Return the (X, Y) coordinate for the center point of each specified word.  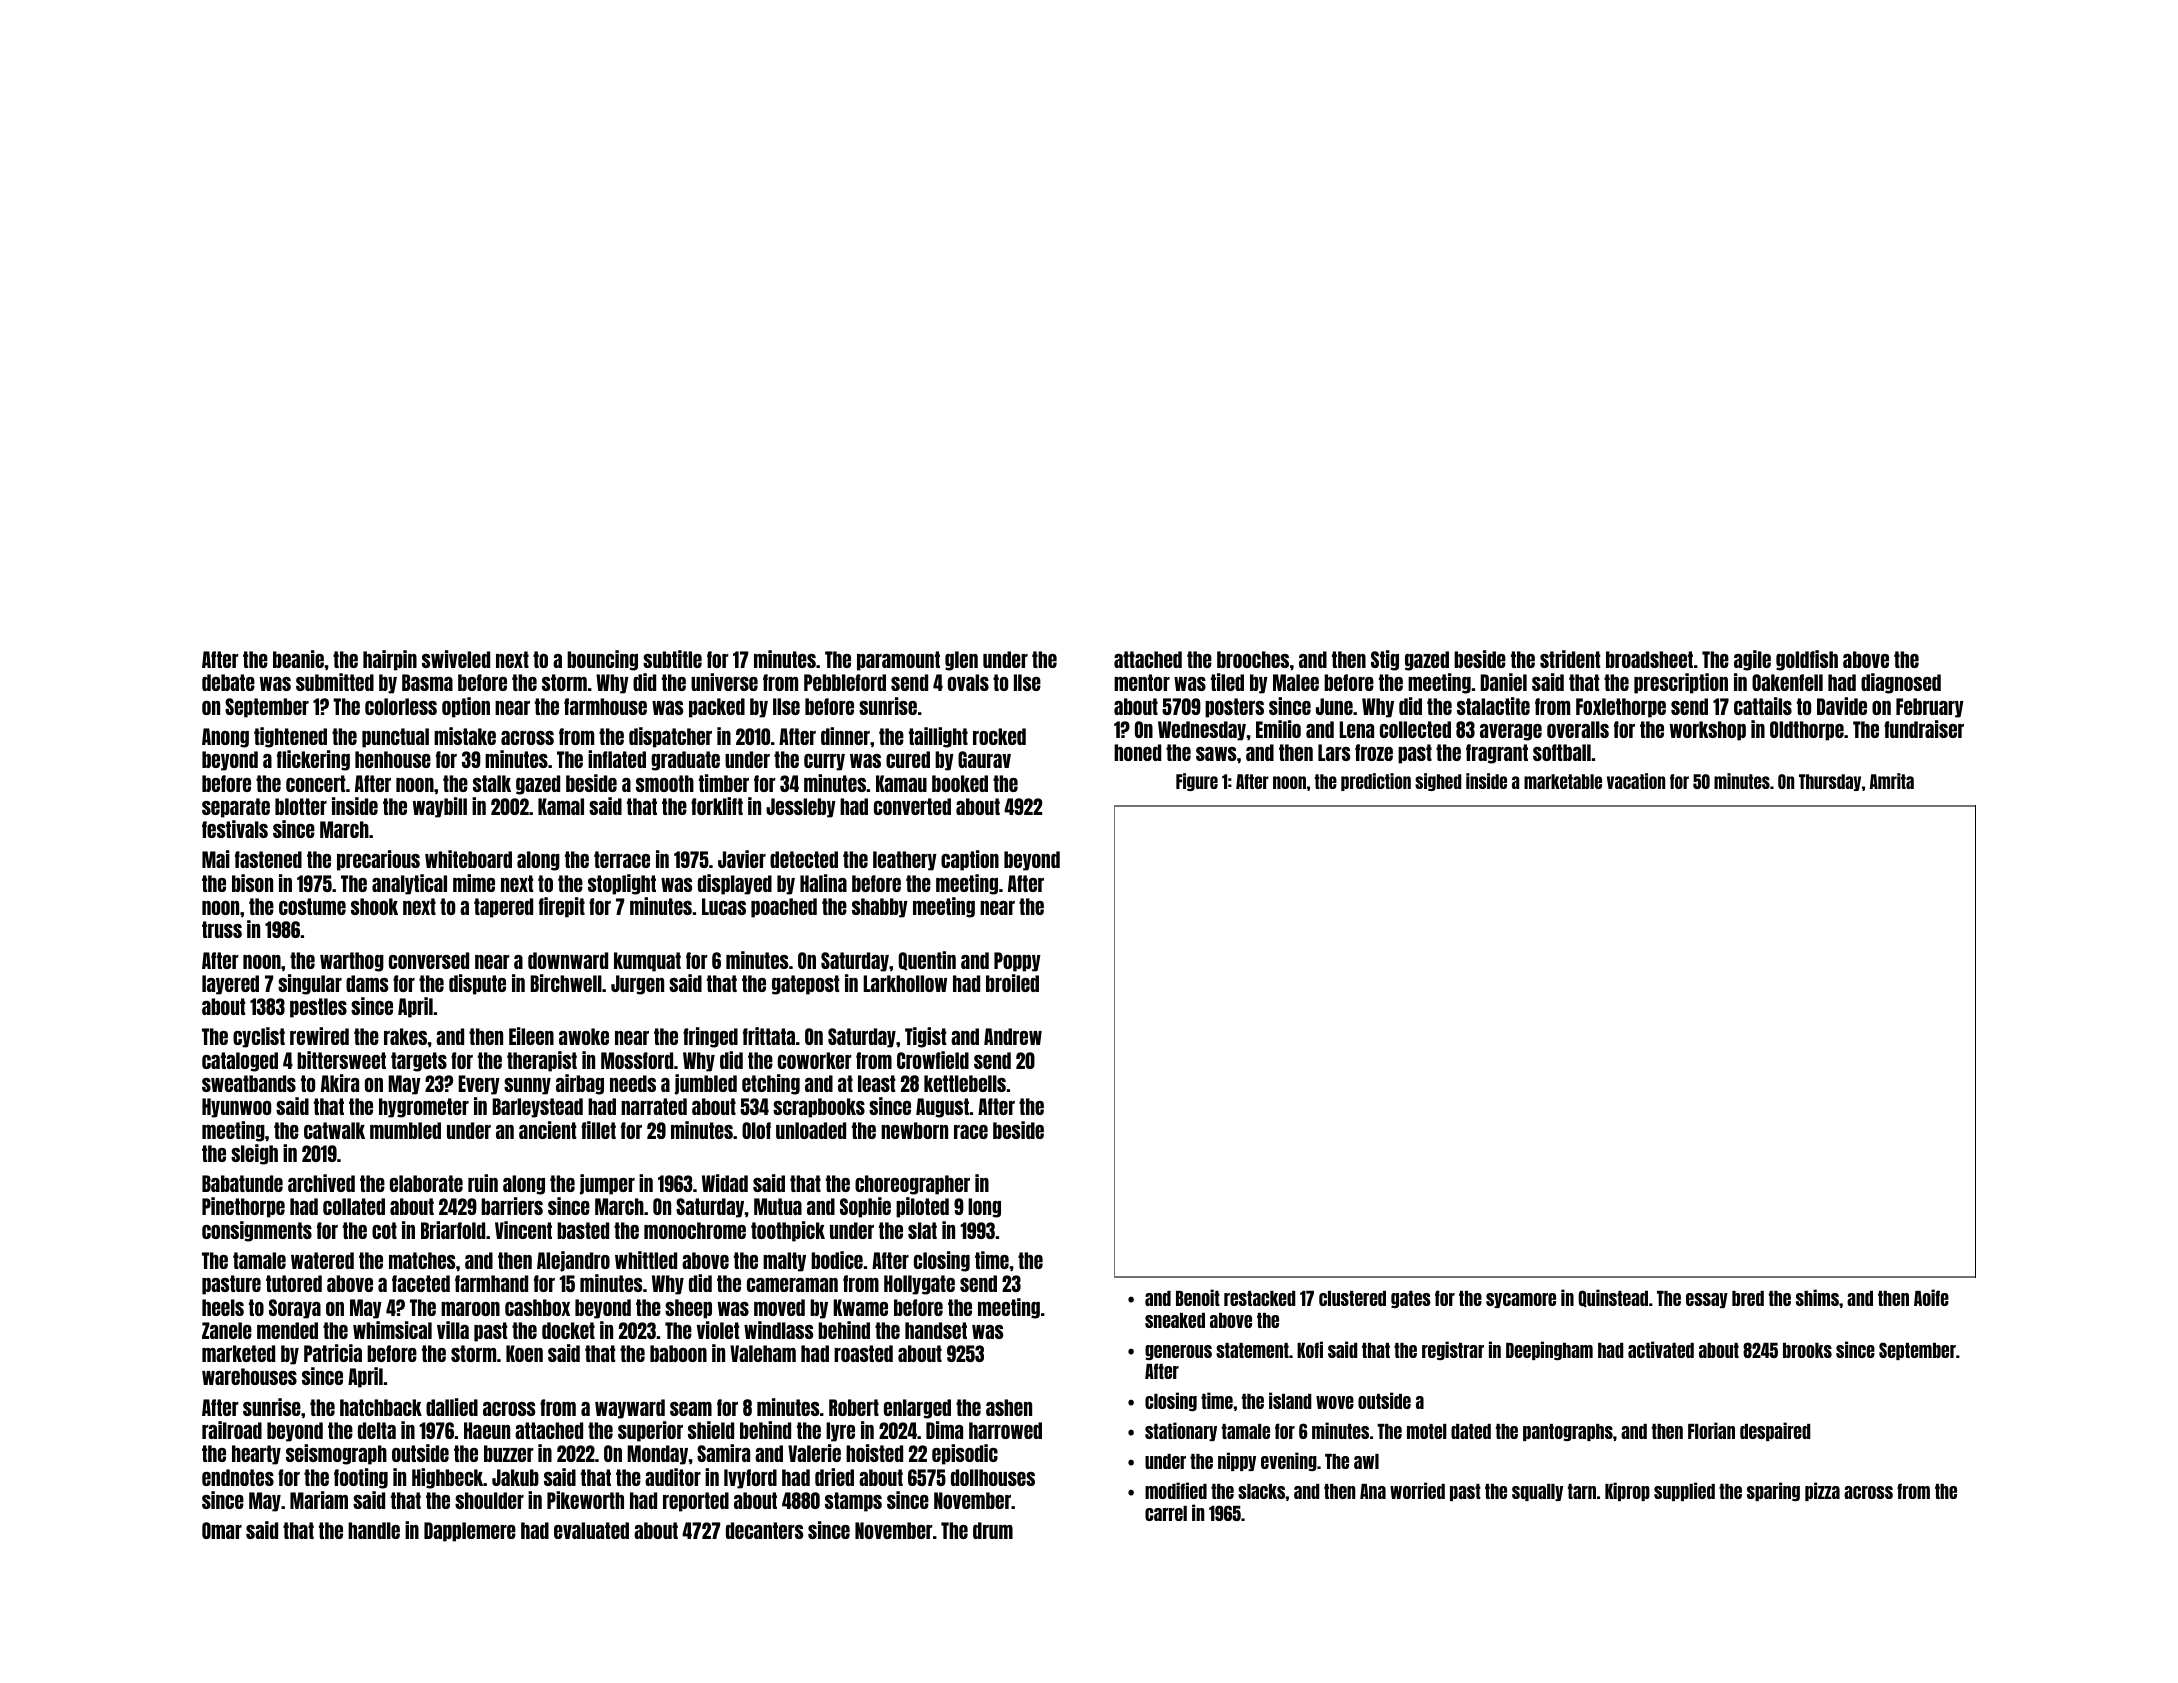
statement (1252, 1350)
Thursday (1830, 782)
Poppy (1017, 962)
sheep (688, 1309)
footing (361, 1478)
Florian (1711, 1430)
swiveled (456, 659)
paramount (898, 661)
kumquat (647, 962)
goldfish (1807, 660)
